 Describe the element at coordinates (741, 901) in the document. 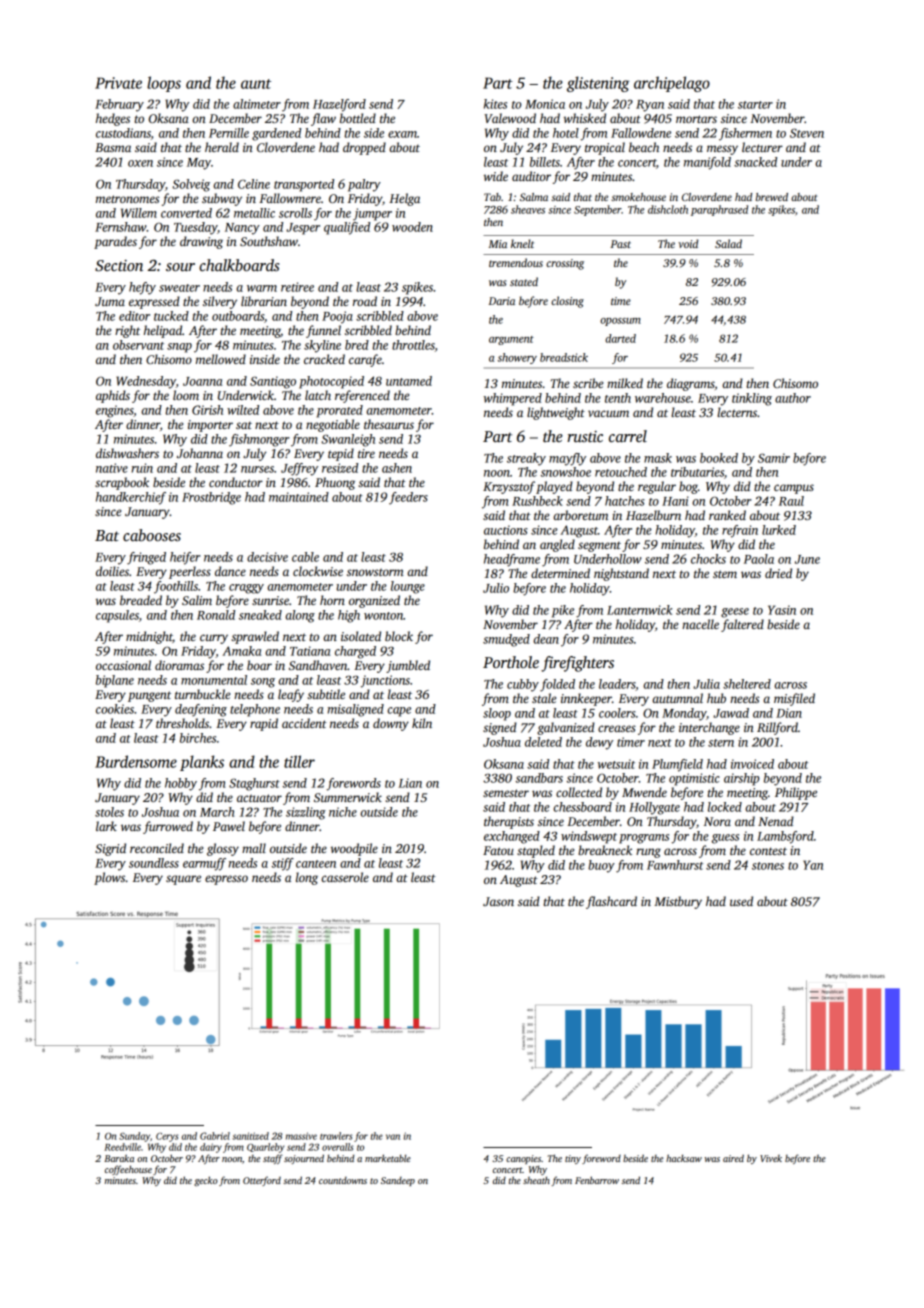

I see `used` at that location.
